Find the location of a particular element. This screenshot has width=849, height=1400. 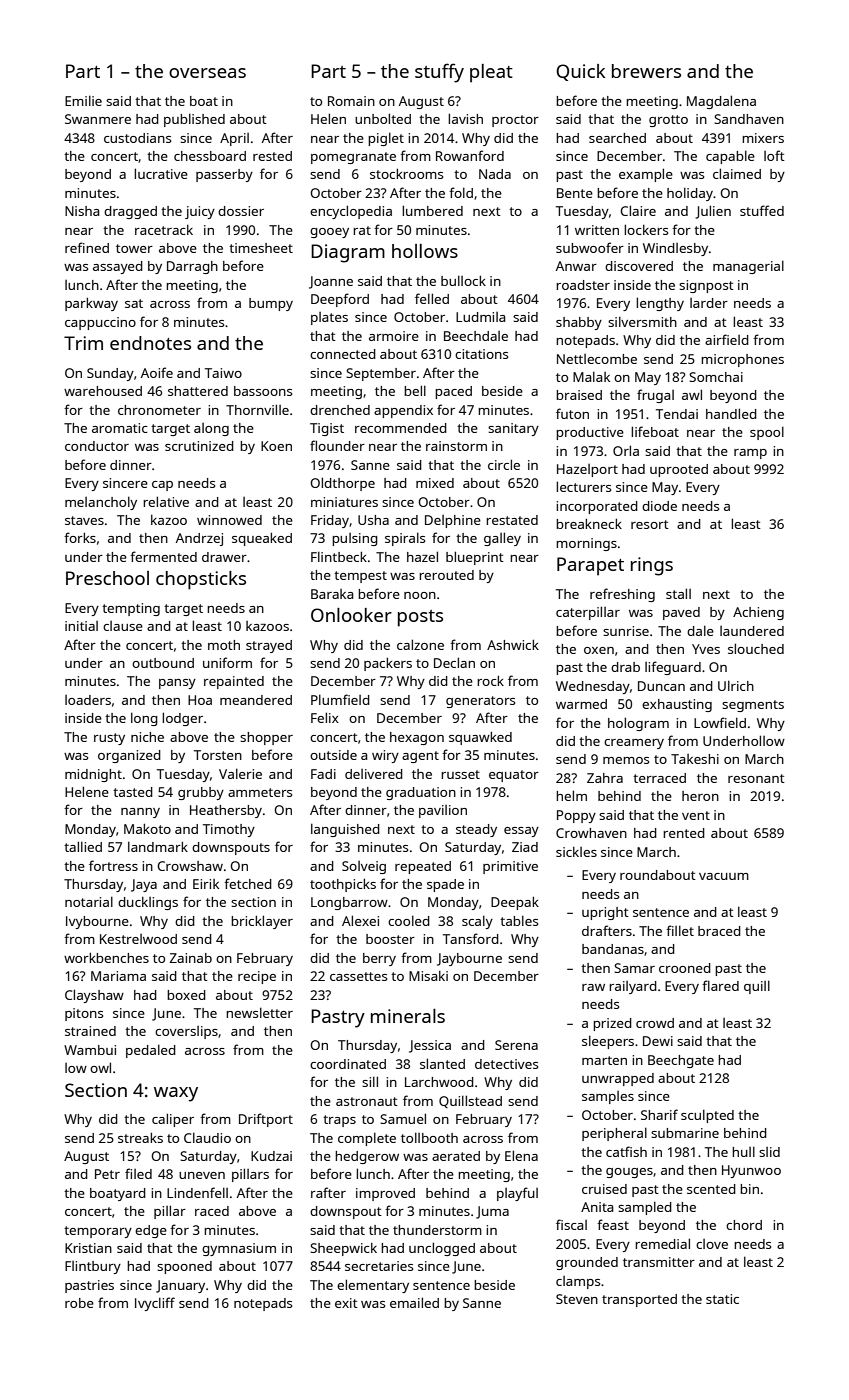

outbound is located at coordinates (163, 663).
